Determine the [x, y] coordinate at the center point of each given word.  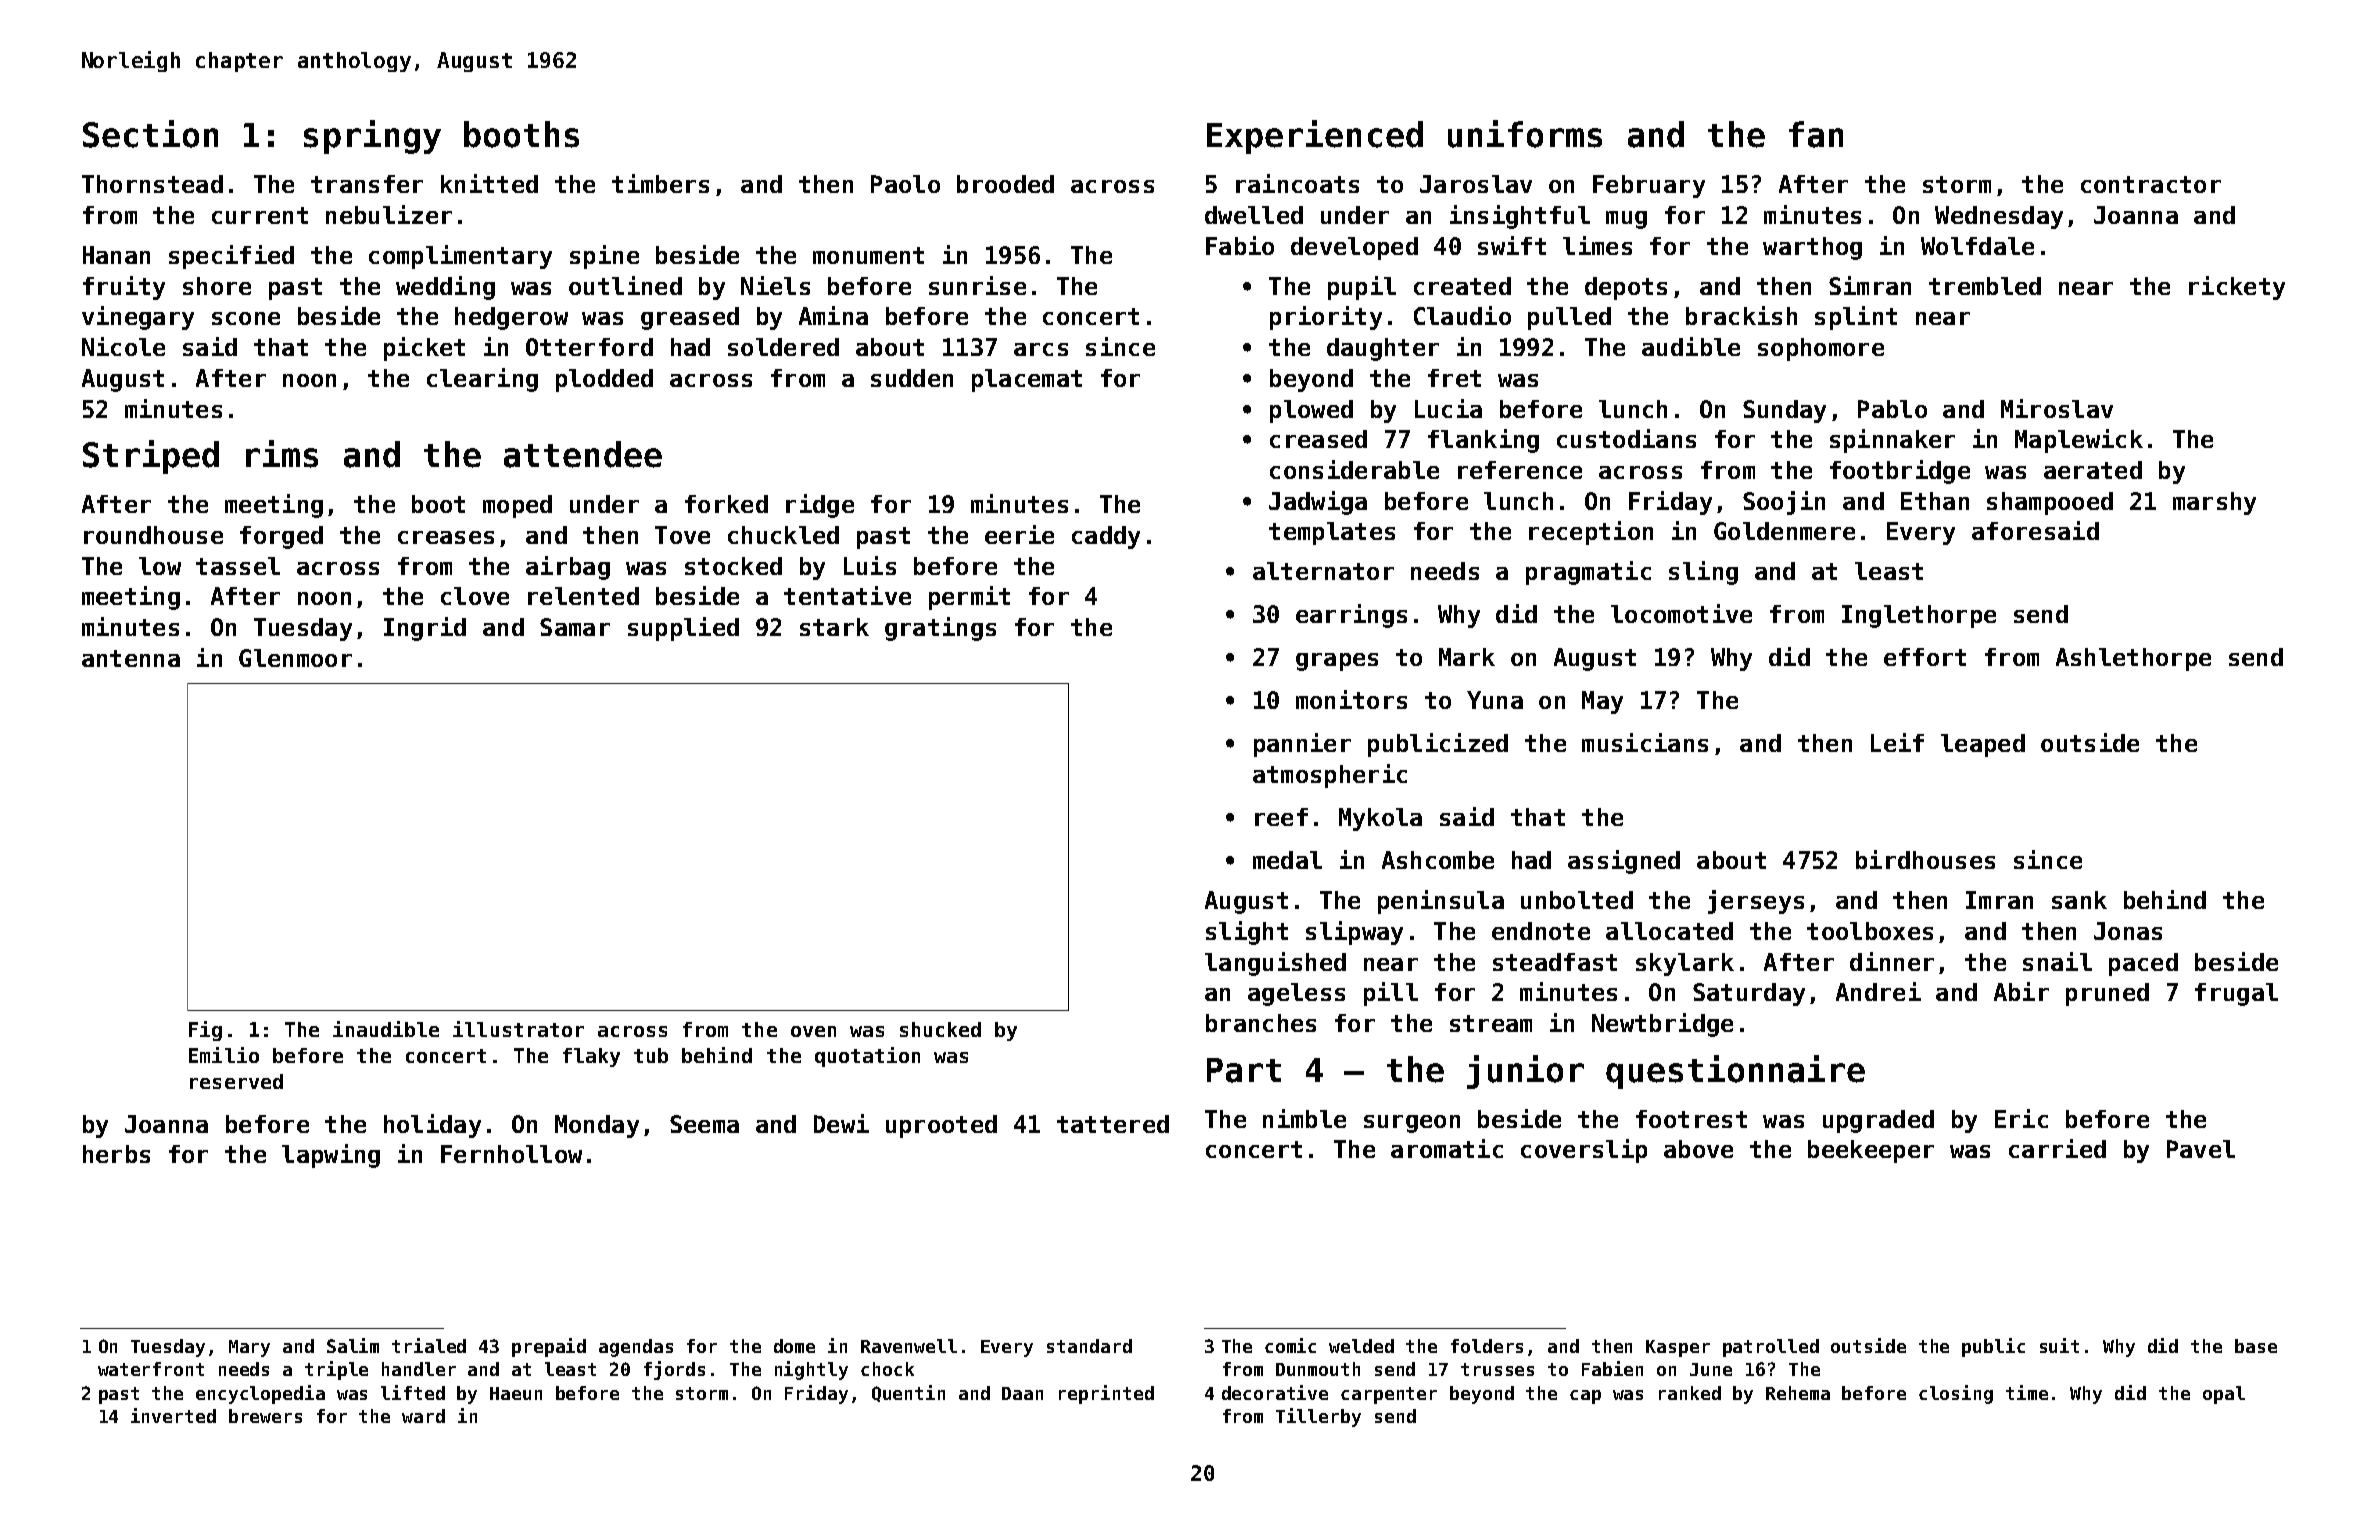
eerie [1019, 534]
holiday [432, 1126]
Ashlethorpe [2133, 659]
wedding [445, 288]
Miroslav [2057, 408]
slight [1247, 933]
